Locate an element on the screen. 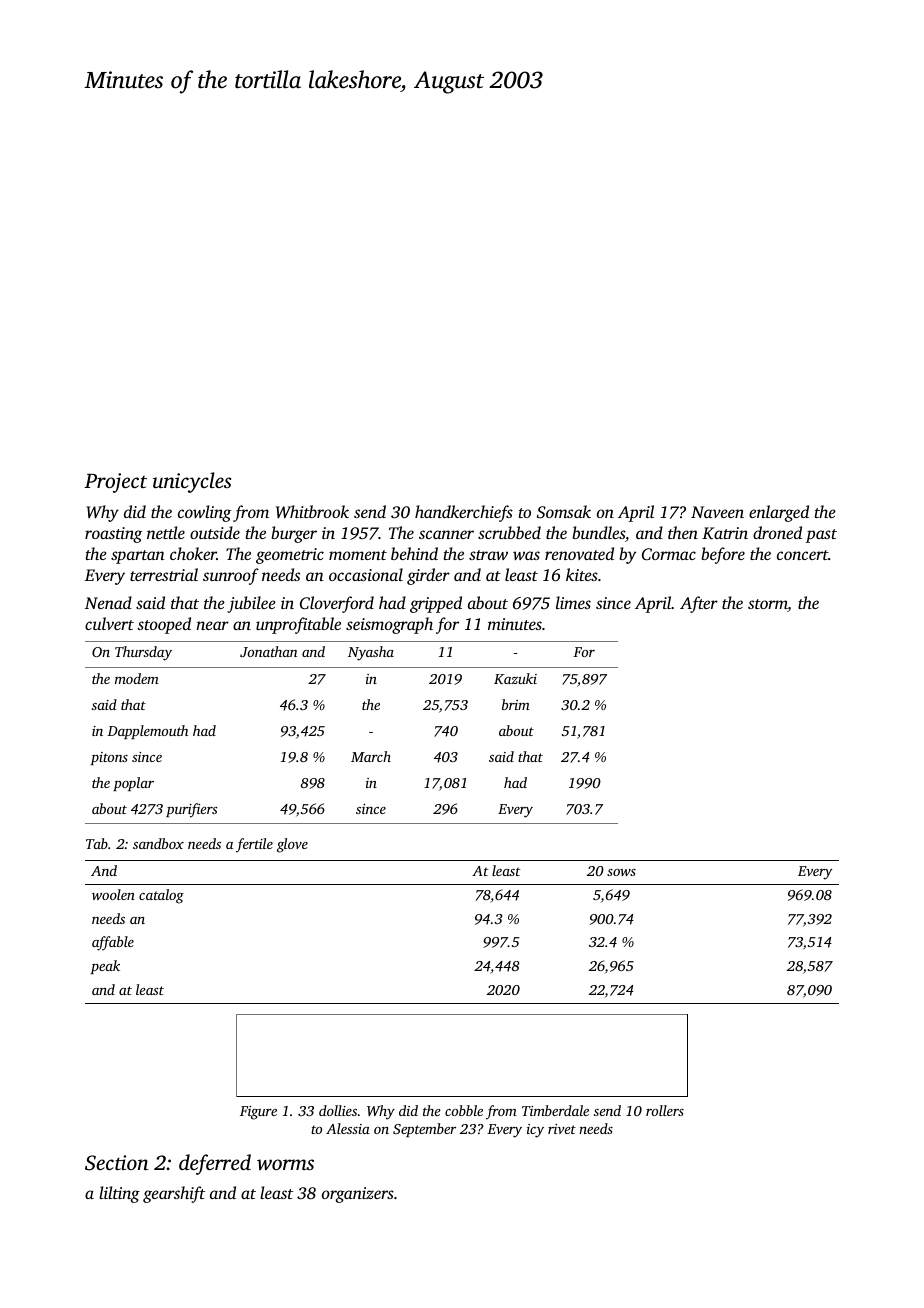 The image size is (924, 1308). Section is located at coordinates (117, 1163).
